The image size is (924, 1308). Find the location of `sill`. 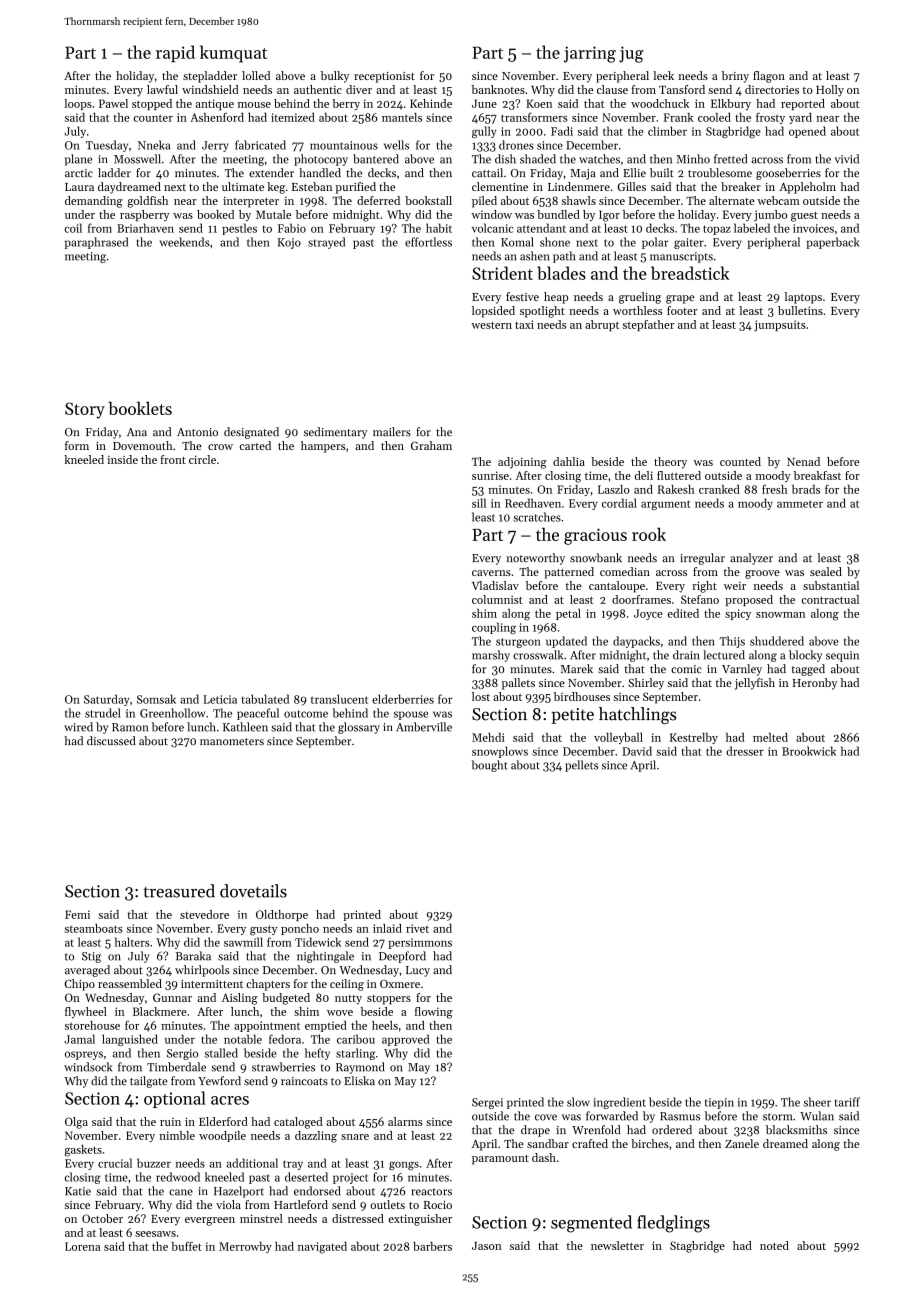

sill is located at coordinates (479, 503).
